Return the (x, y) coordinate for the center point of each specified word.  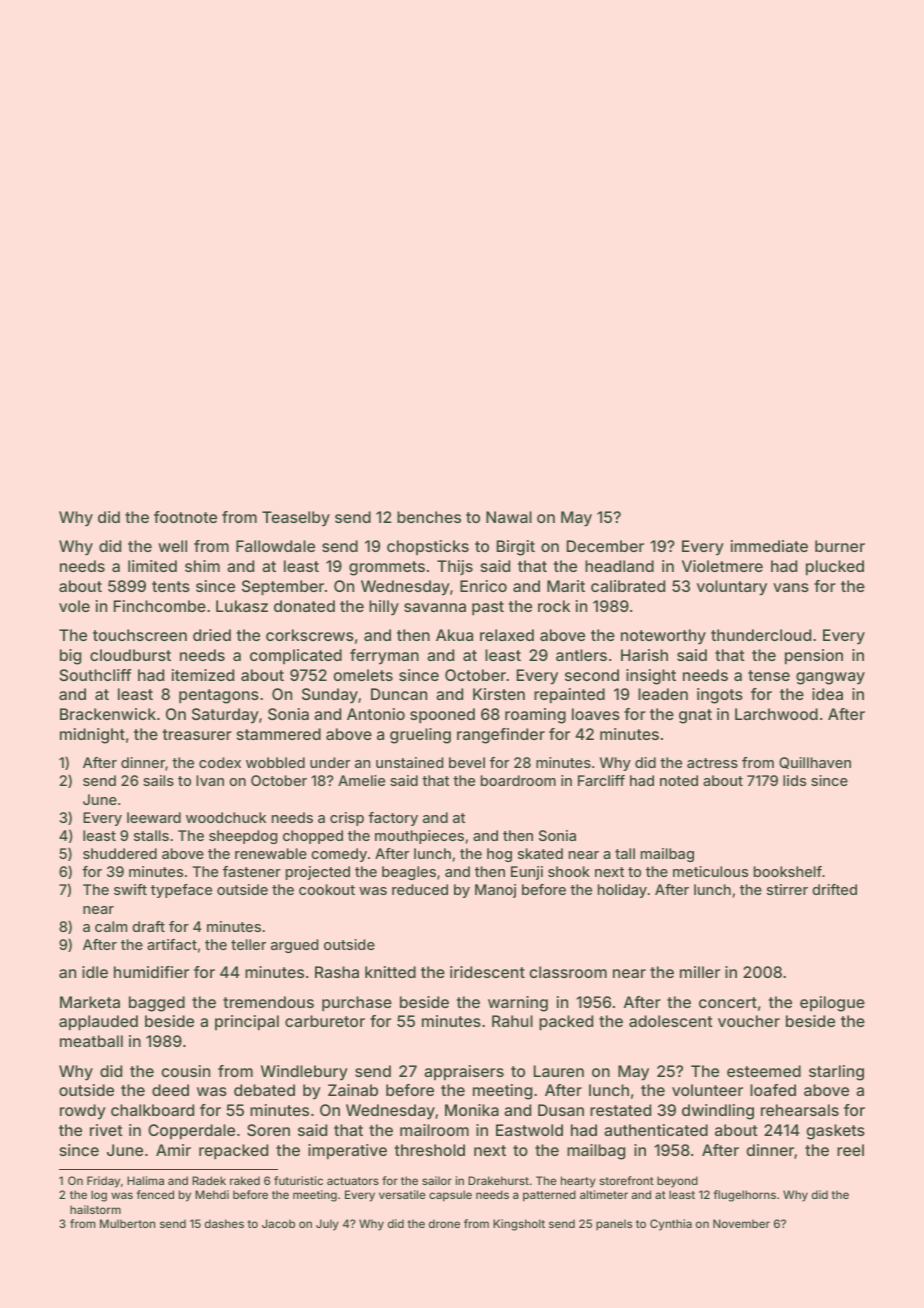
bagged (157, 1004)
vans (791, 587)
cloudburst (130, 655)
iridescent (487, 972)
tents (171, 586)
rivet (106, 1130)
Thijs (455, 567)
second (592, 675)
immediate (769, 546)
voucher (749, 1021)
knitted (390, 972)
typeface (181, 891)
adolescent (671, 1021)
